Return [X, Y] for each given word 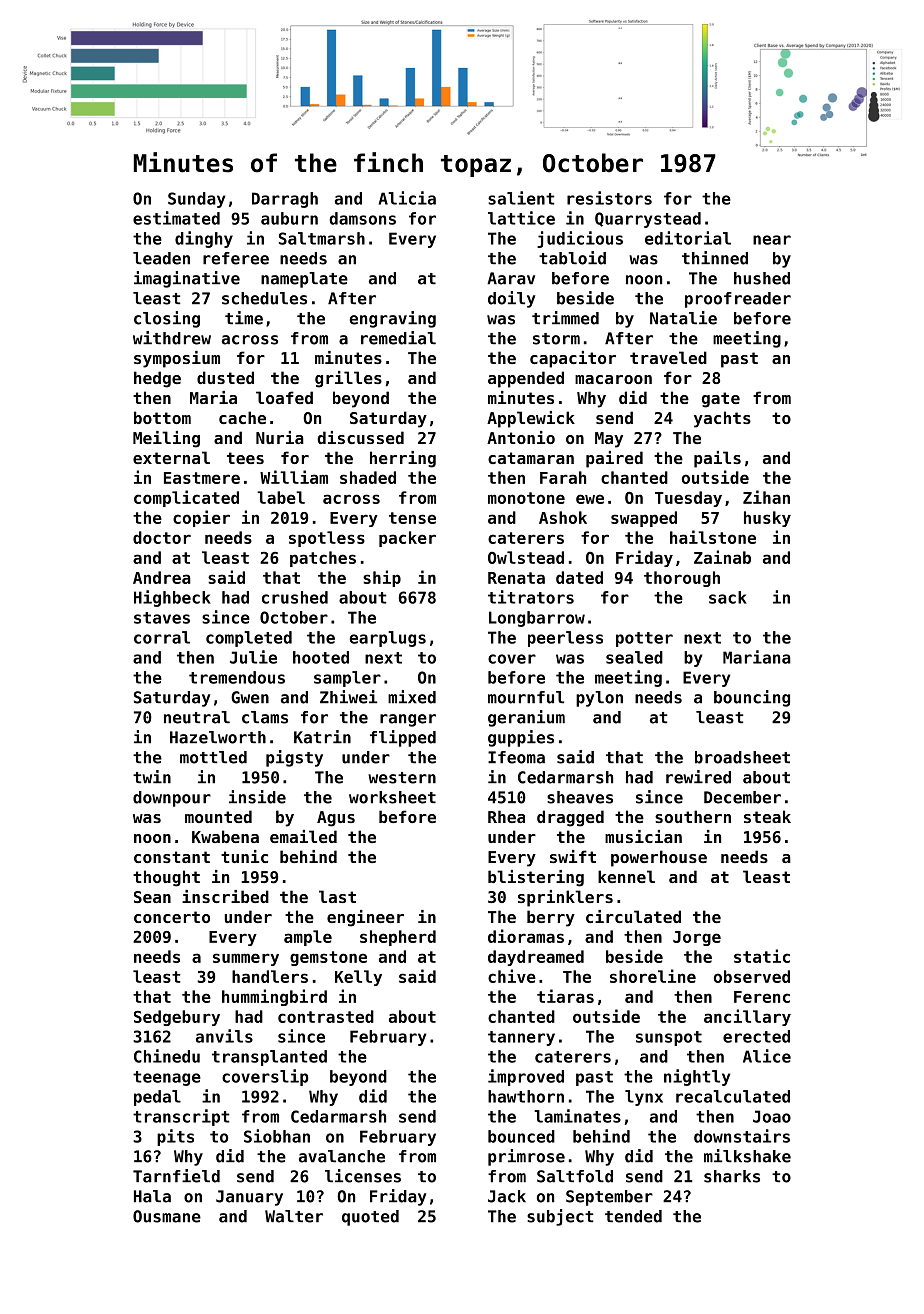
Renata [516, 578]
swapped [644, 519]
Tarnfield [176, 1176]
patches [323, 559]
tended [633, 1216]
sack [728, 597]
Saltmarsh [322, 238]
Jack [507, 1196]
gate [721, 400]
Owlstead [526, 557]
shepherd [398, 938]
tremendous [237, 677]
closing [167, 319]
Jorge [697, 938]
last [337, 896]
